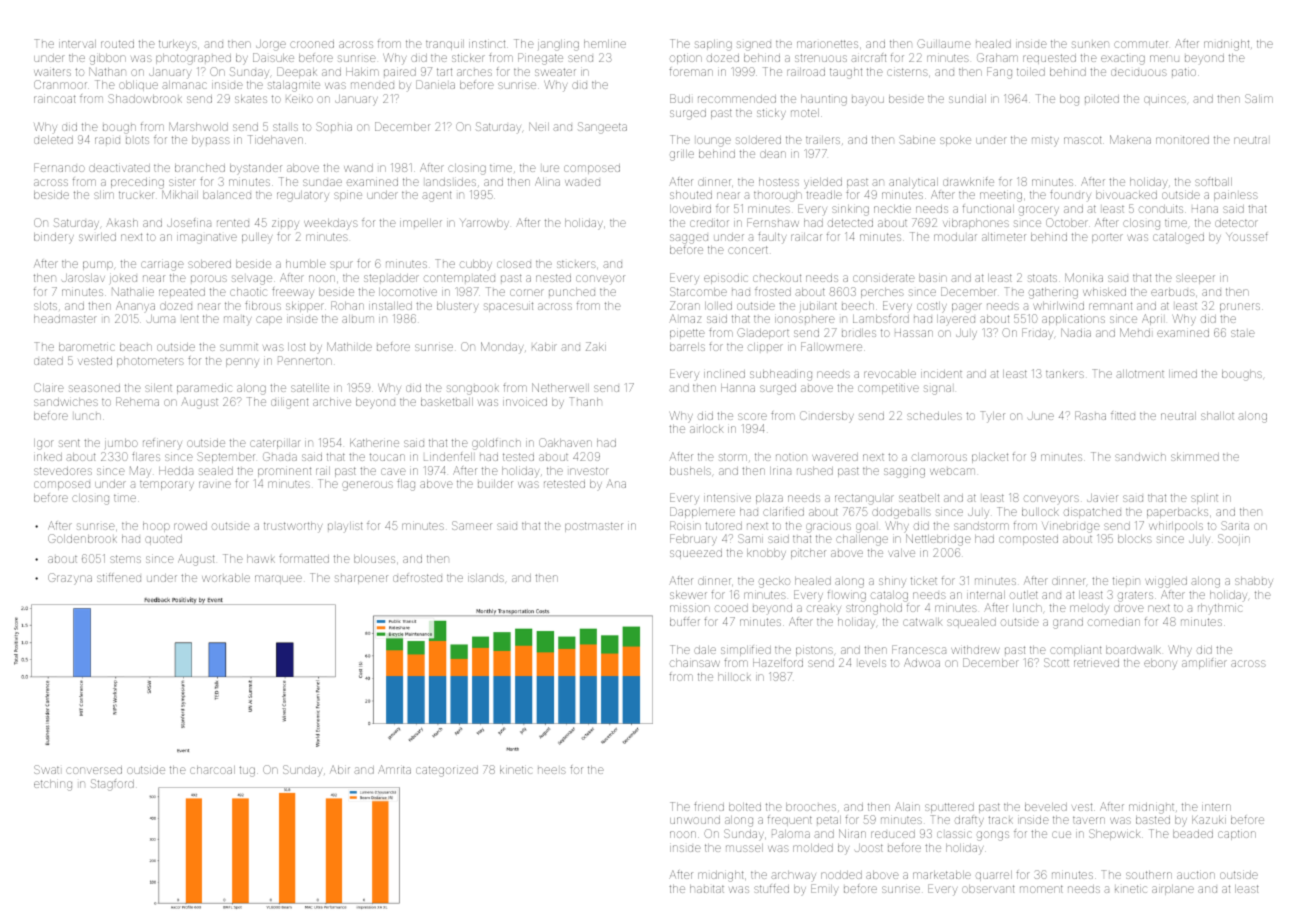 The height and width of the page is (924, 1308). What do you see at coordinates (990, 458) in the page?
I see `placket` at bounding box center [990, 458].
